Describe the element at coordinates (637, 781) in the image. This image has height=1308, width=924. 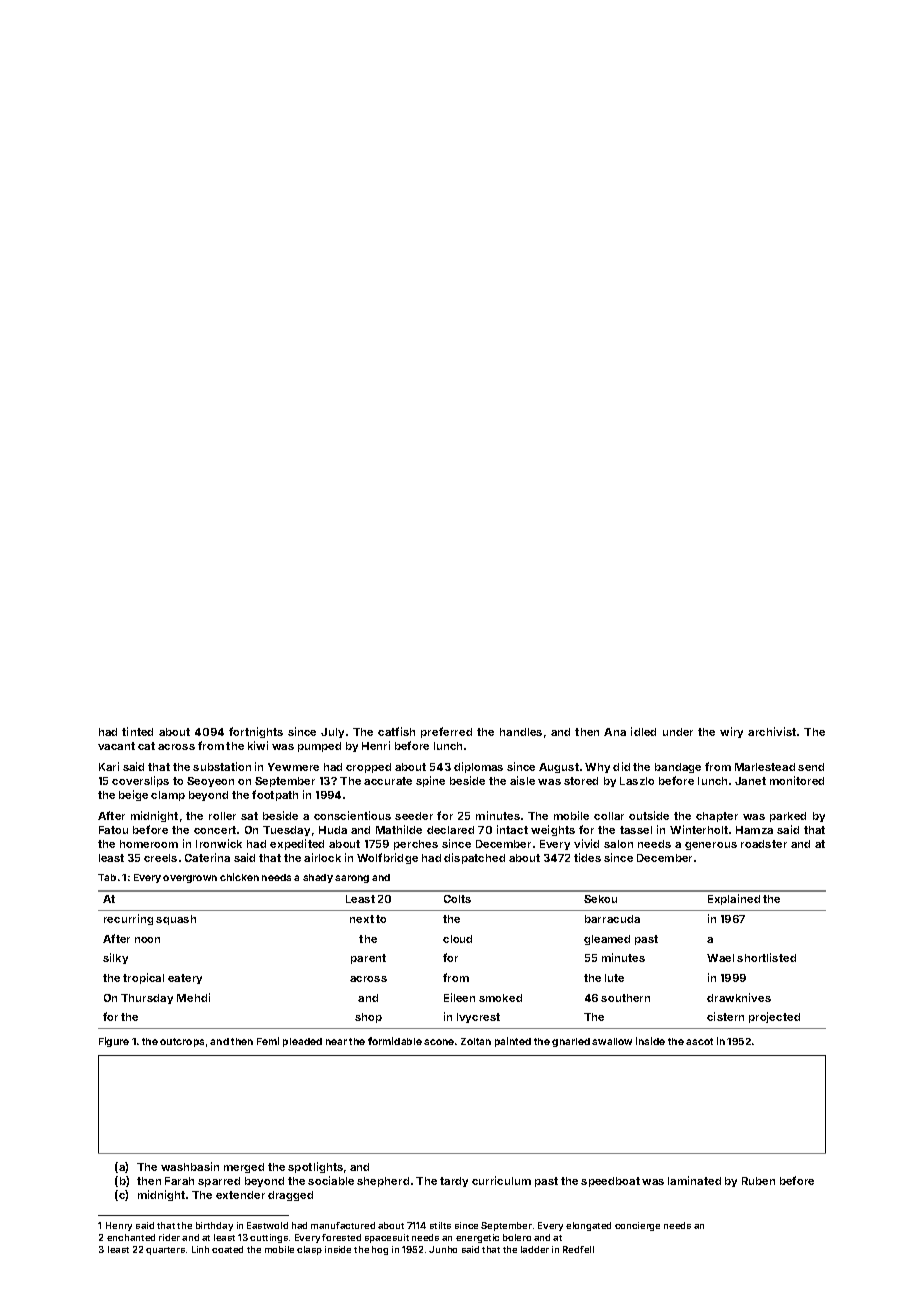
I see `Laszlo` at that location.
